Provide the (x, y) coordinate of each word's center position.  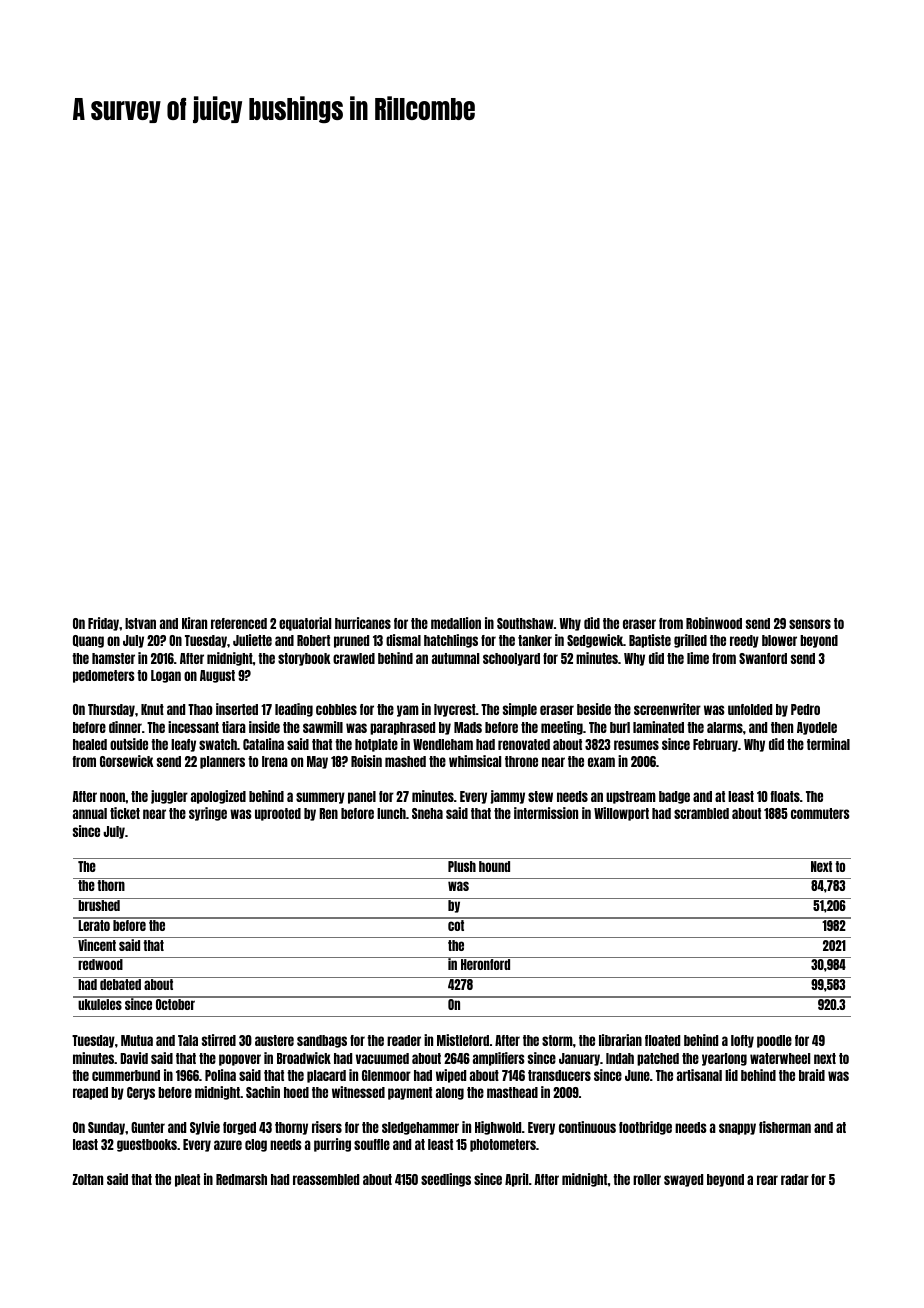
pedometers (104, 676)
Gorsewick (127, 761)
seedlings (446, 1180)
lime (698, 658)
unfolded (750, 709)
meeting (562, 728)
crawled (354, 658)
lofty (742, 1041)
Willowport (621, 814)
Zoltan (87, 1179)
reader (404, 1040)
